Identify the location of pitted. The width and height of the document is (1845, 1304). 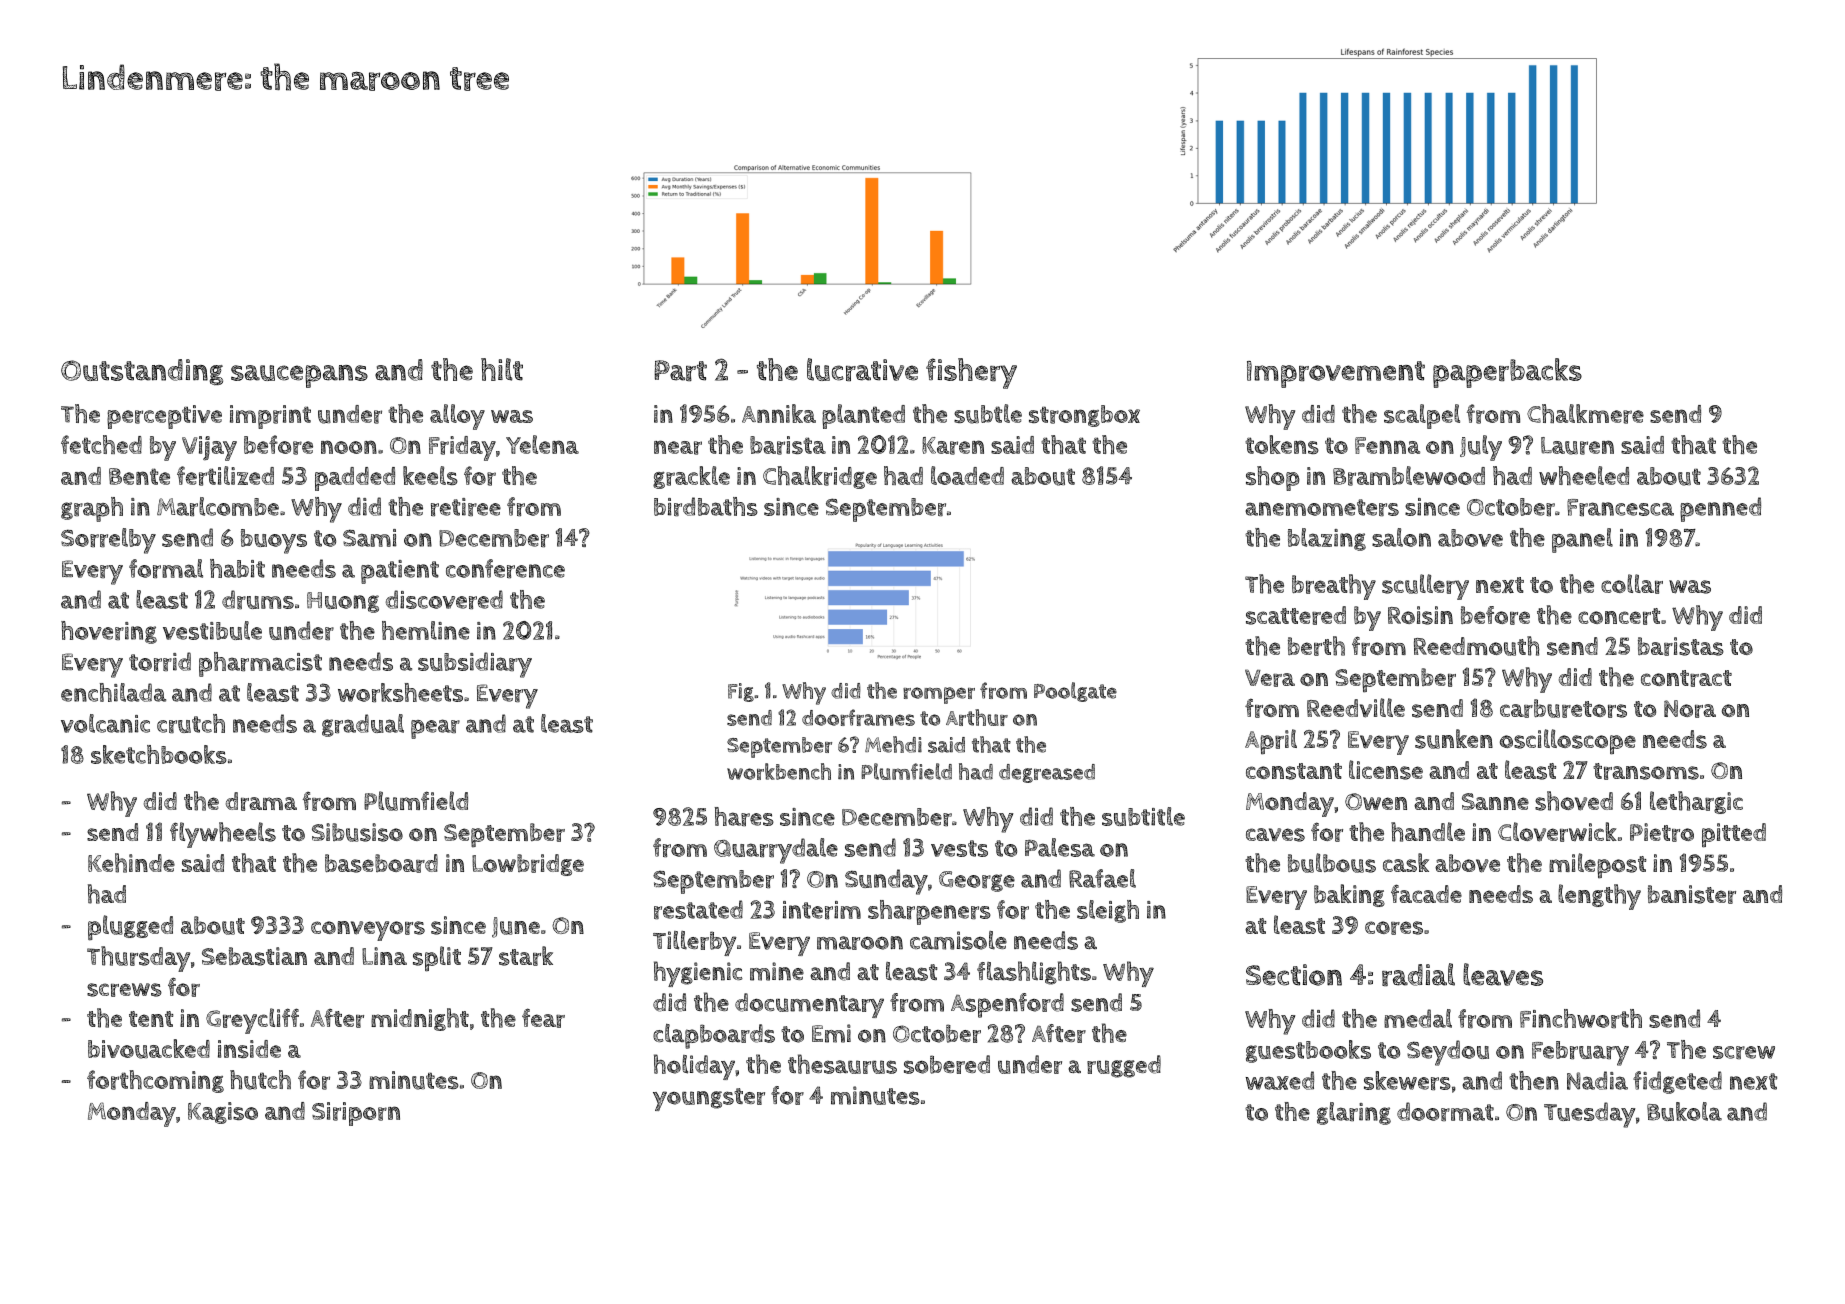
(1734, 835).
